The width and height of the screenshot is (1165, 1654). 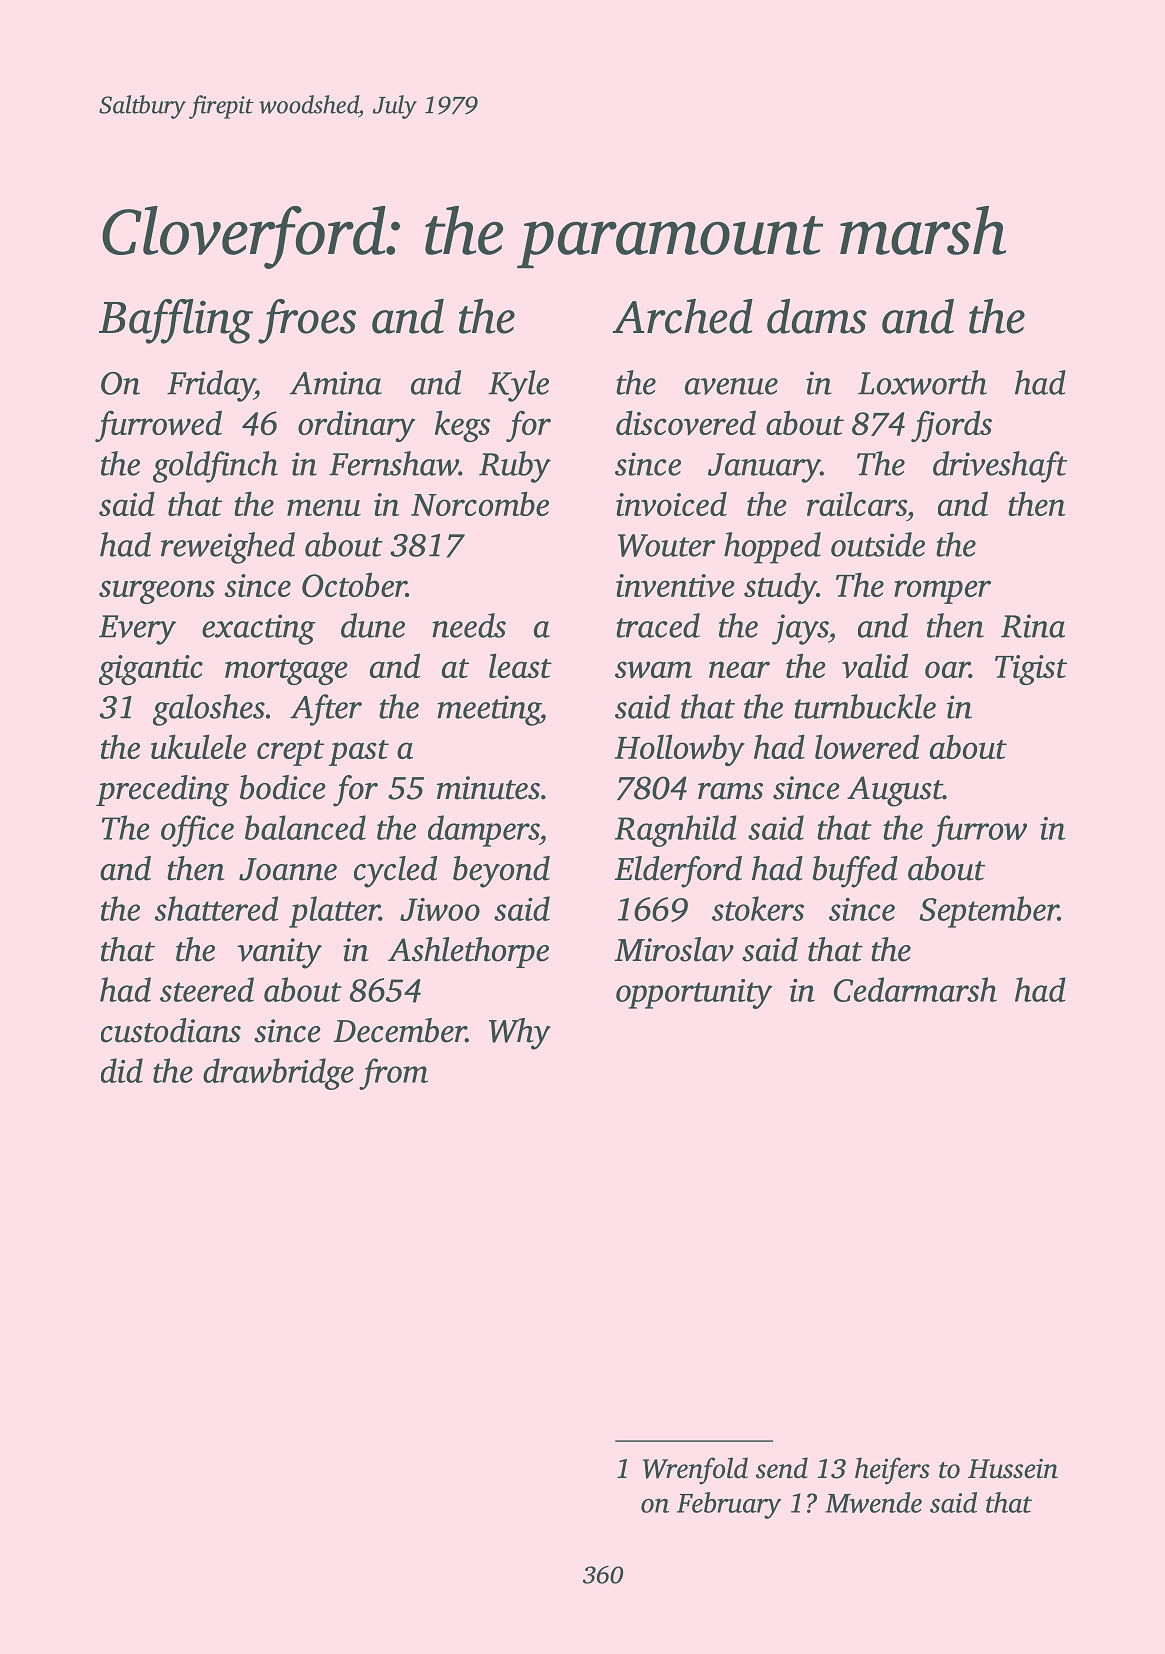 What do you see at coordinates (683, 316) in the screenshot?
I see `Arched` at bounding box center [683, 316].
